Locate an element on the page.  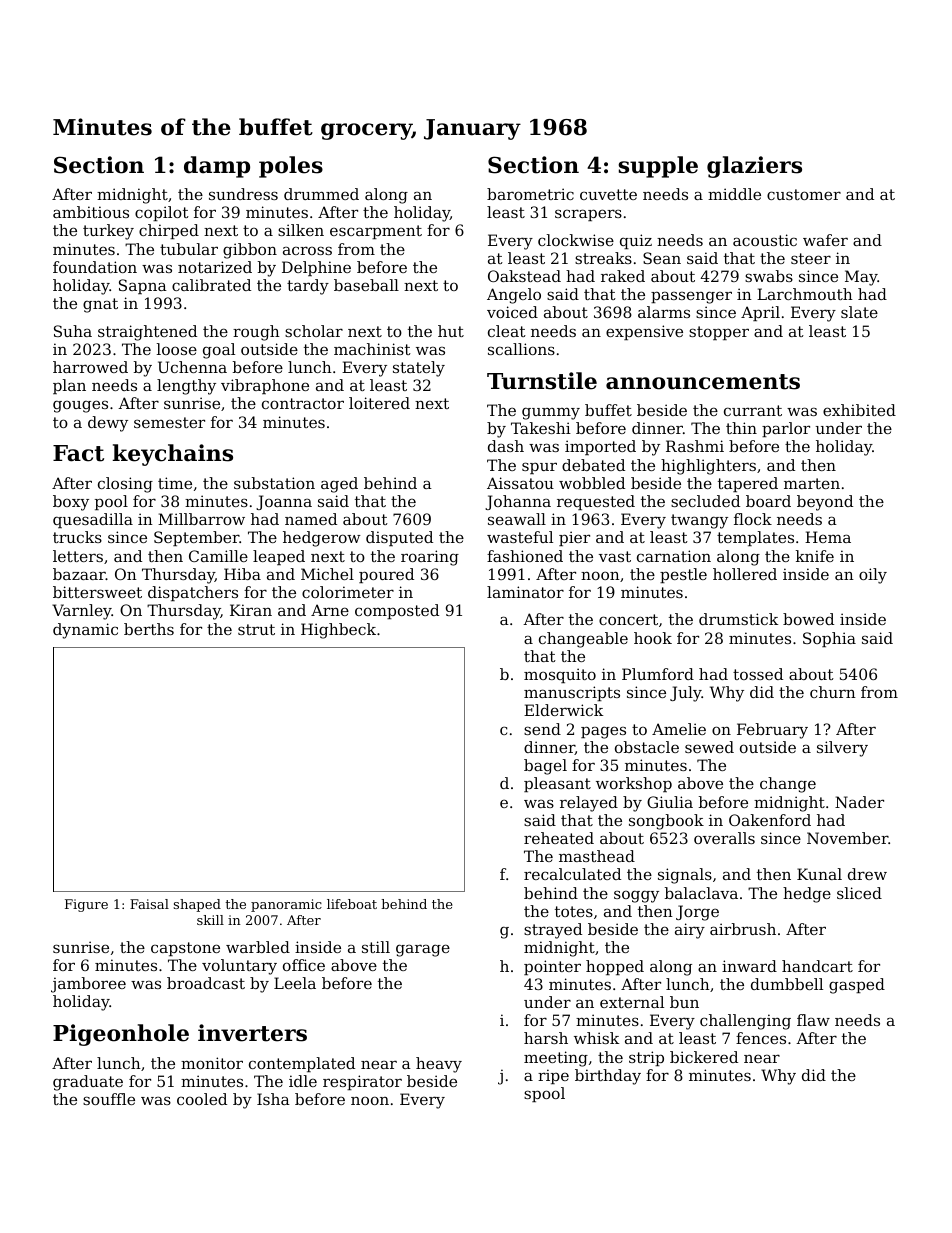
glaziers is located at coordinates (754, 167).
